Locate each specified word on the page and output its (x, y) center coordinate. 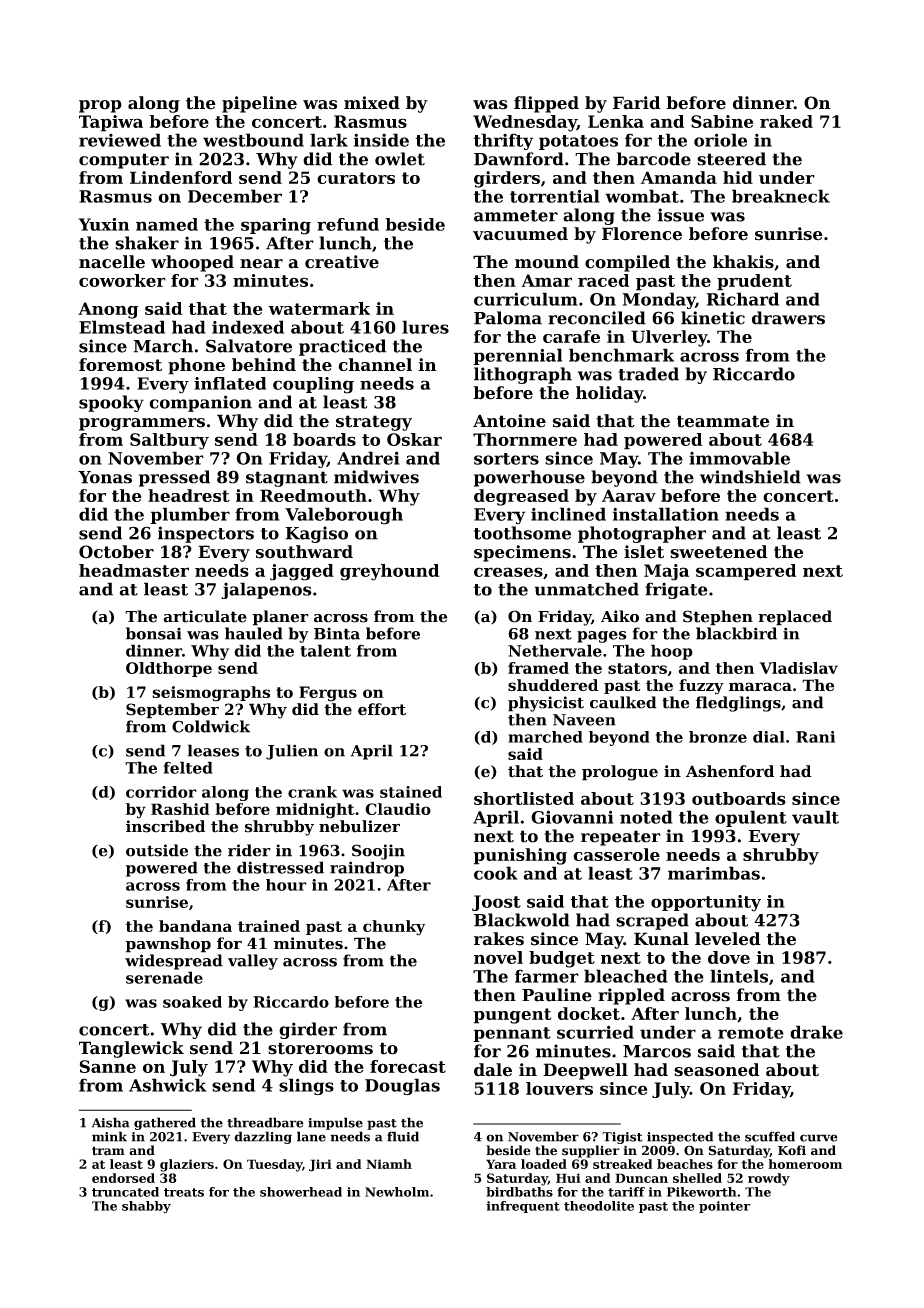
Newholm (397, 1192)
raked (786, 121)
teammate (723, 421)
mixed (372, 103)
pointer (725, 1207)
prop (100, 106)
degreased (521, 497)
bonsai (154, 633)
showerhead (301, 1192)
